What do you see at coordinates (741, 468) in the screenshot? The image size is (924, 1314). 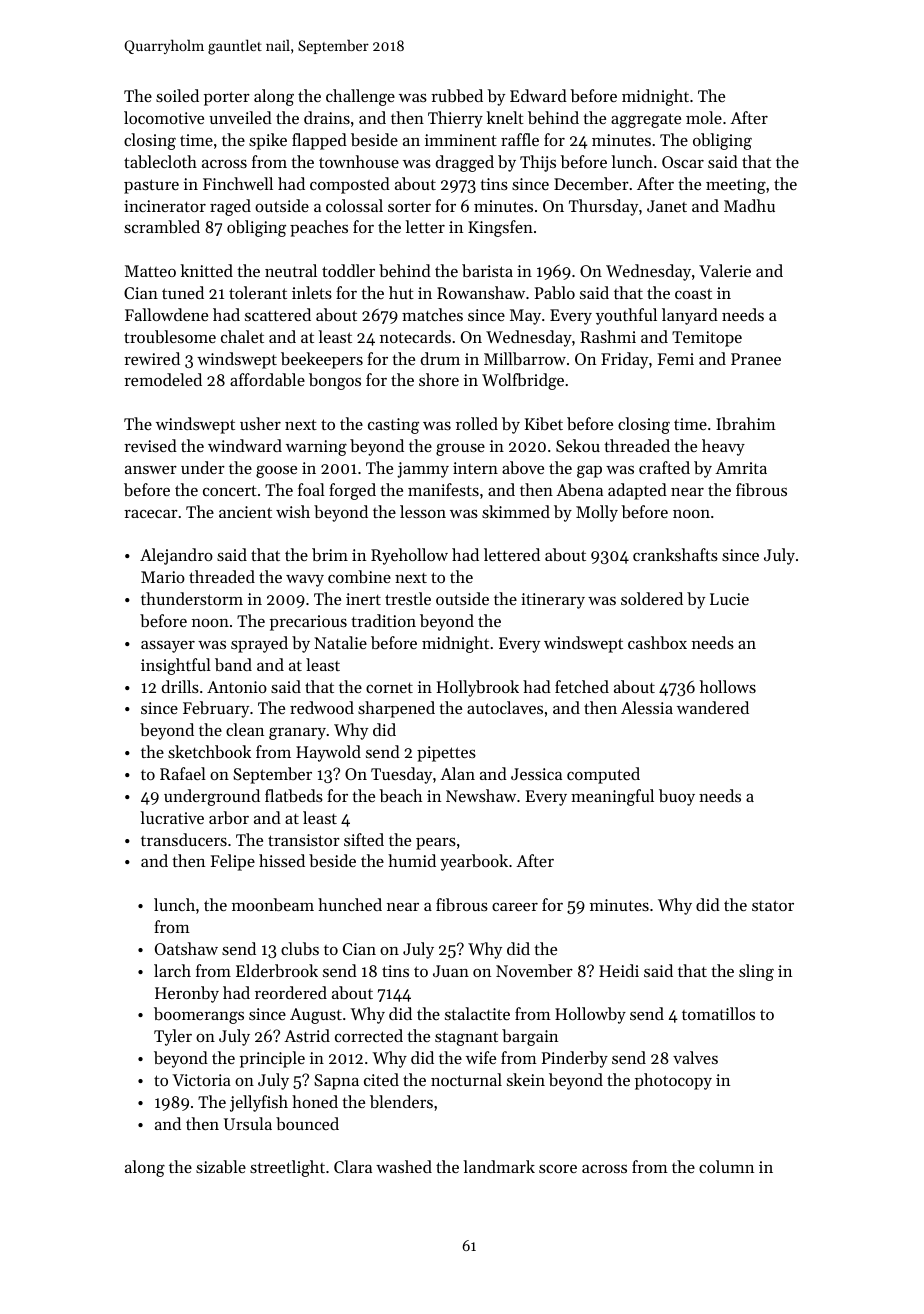 I see `Amrita` at bounding box center [741, 468].
